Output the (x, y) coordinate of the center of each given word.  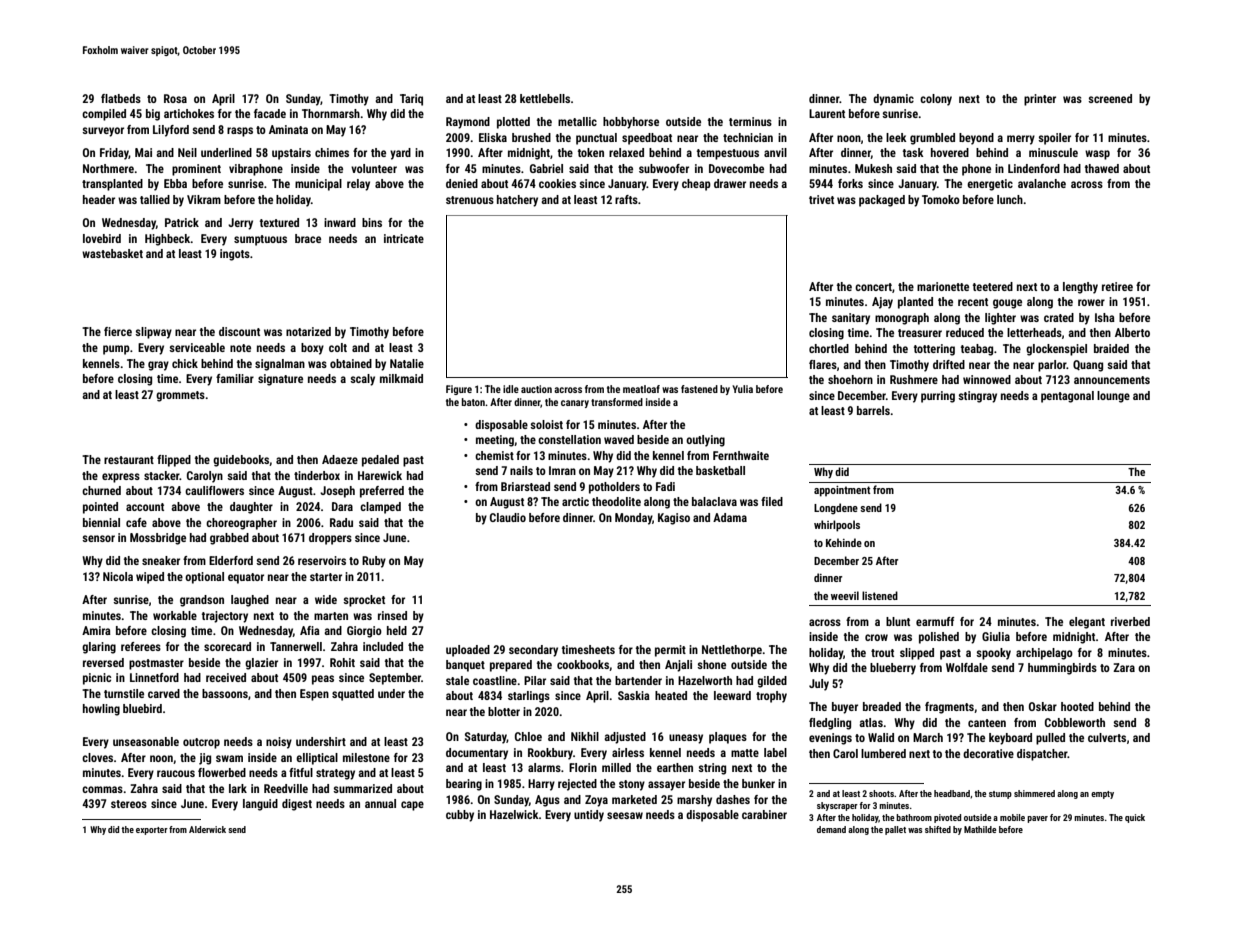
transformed (617, 402)
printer (1040, 100)
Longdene (836, 508)
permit (670, 651)
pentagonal (1067, 397)
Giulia (996, 636)
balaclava (714, 501)
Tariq (411, 100)
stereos (129, 804)
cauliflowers (214, 490)
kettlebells (545, 98)
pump (116, 350)
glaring (99, 648)
